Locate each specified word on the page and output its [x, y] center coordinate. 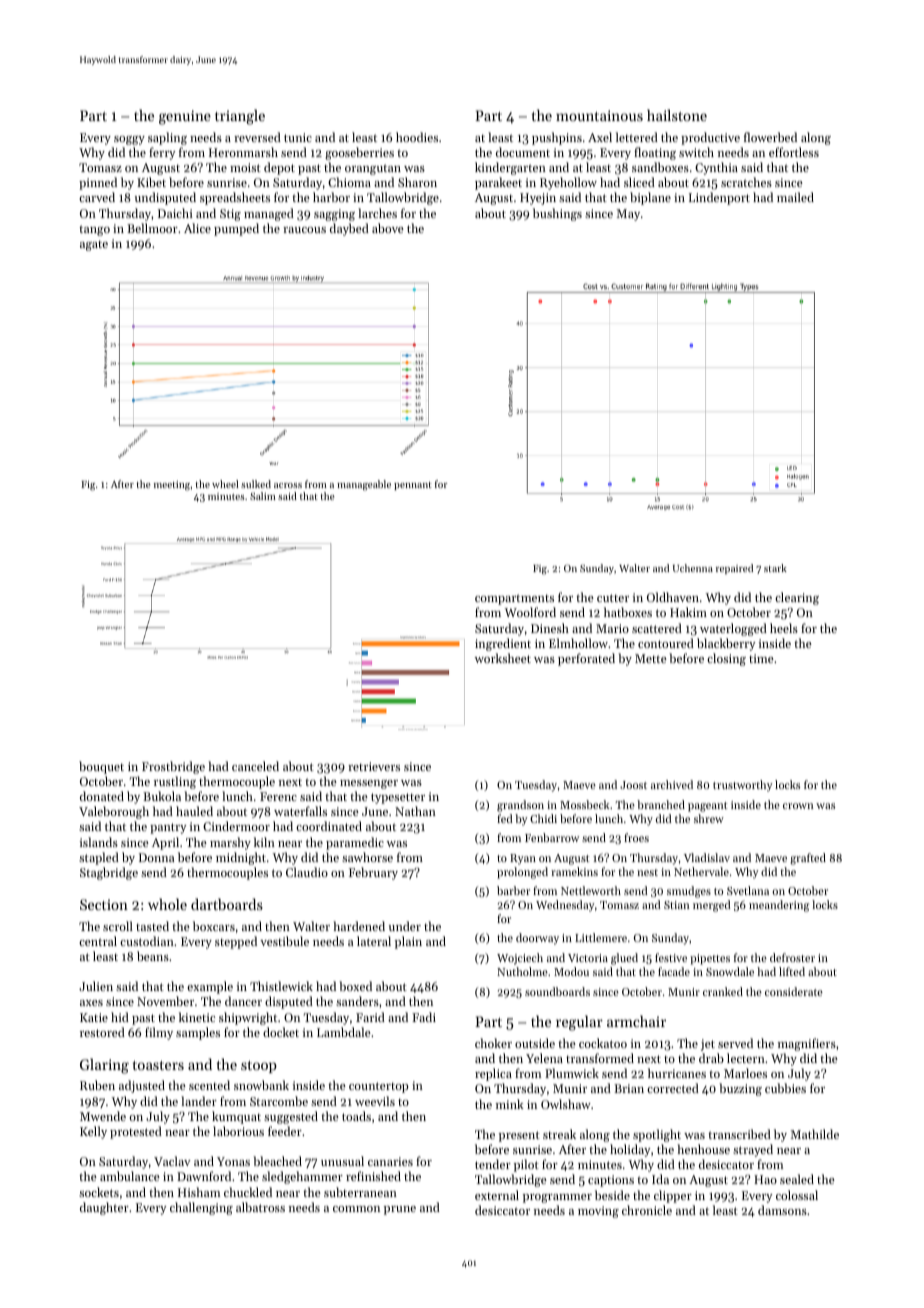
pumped [236, 229]
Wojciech [520, 959]
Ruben [97, 1085]
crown [798, 806]
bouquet [101, 767]
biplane [650, 198]
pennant [413, 486]
